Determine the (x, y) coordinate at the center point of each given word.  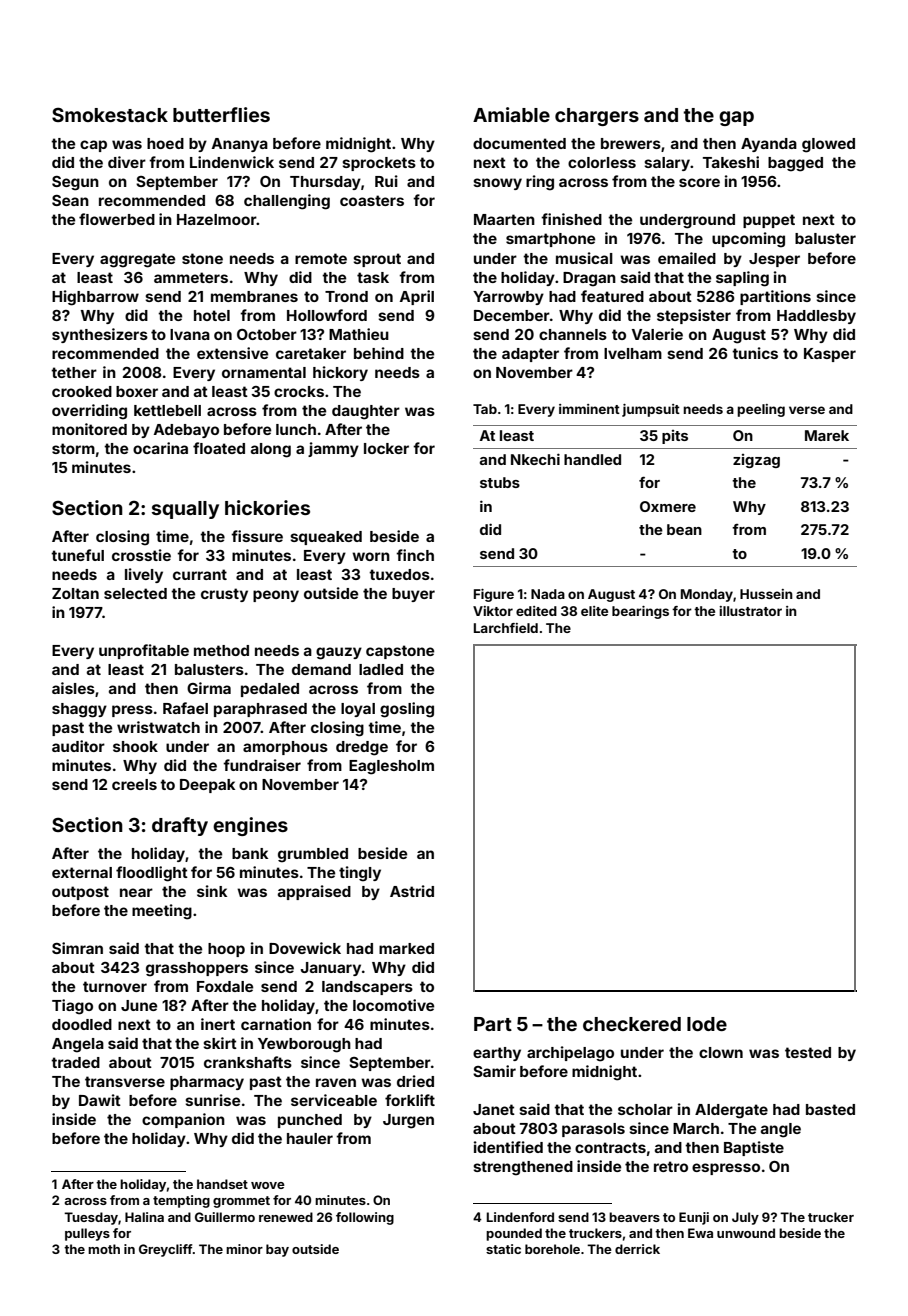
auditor (78, 746)
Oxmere (668, 506)
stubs (500, 482)
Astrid (412, 891)
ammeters (191, 277)
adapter (530, 355)
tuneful (77, 555)
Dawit (100, 1100)
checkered (632, 1024)
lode (707, 1024)
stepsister (694, 316)
